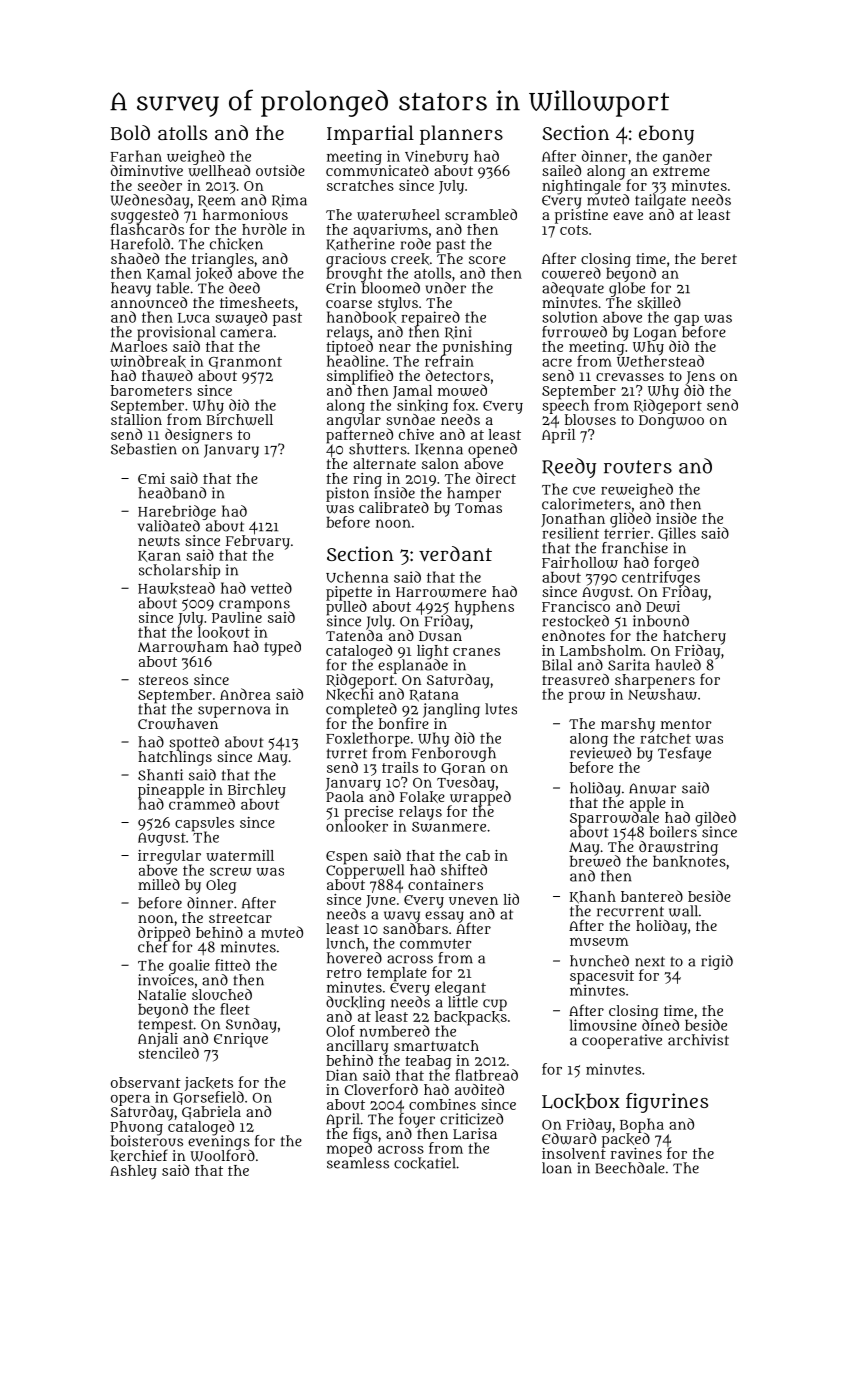 Image resolution: width=849 pixels, height=1400 pixels. What do you see at coordinates (370, 135) in the screenshot?
I see `Impartial` at bounding box center [370, 135].
